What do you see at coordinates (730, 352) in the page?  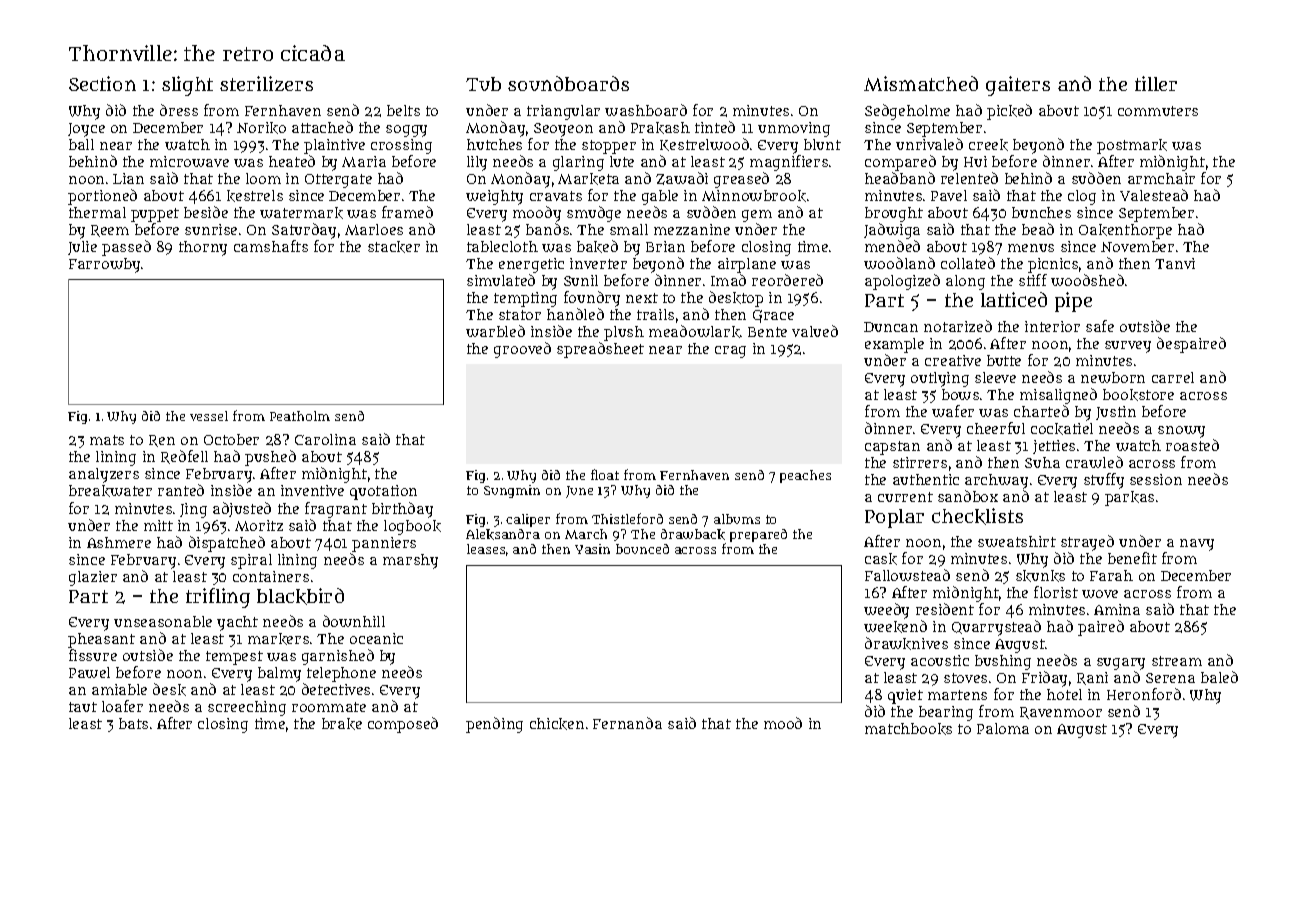 I see `crag` at bounding box center [730, 352].
